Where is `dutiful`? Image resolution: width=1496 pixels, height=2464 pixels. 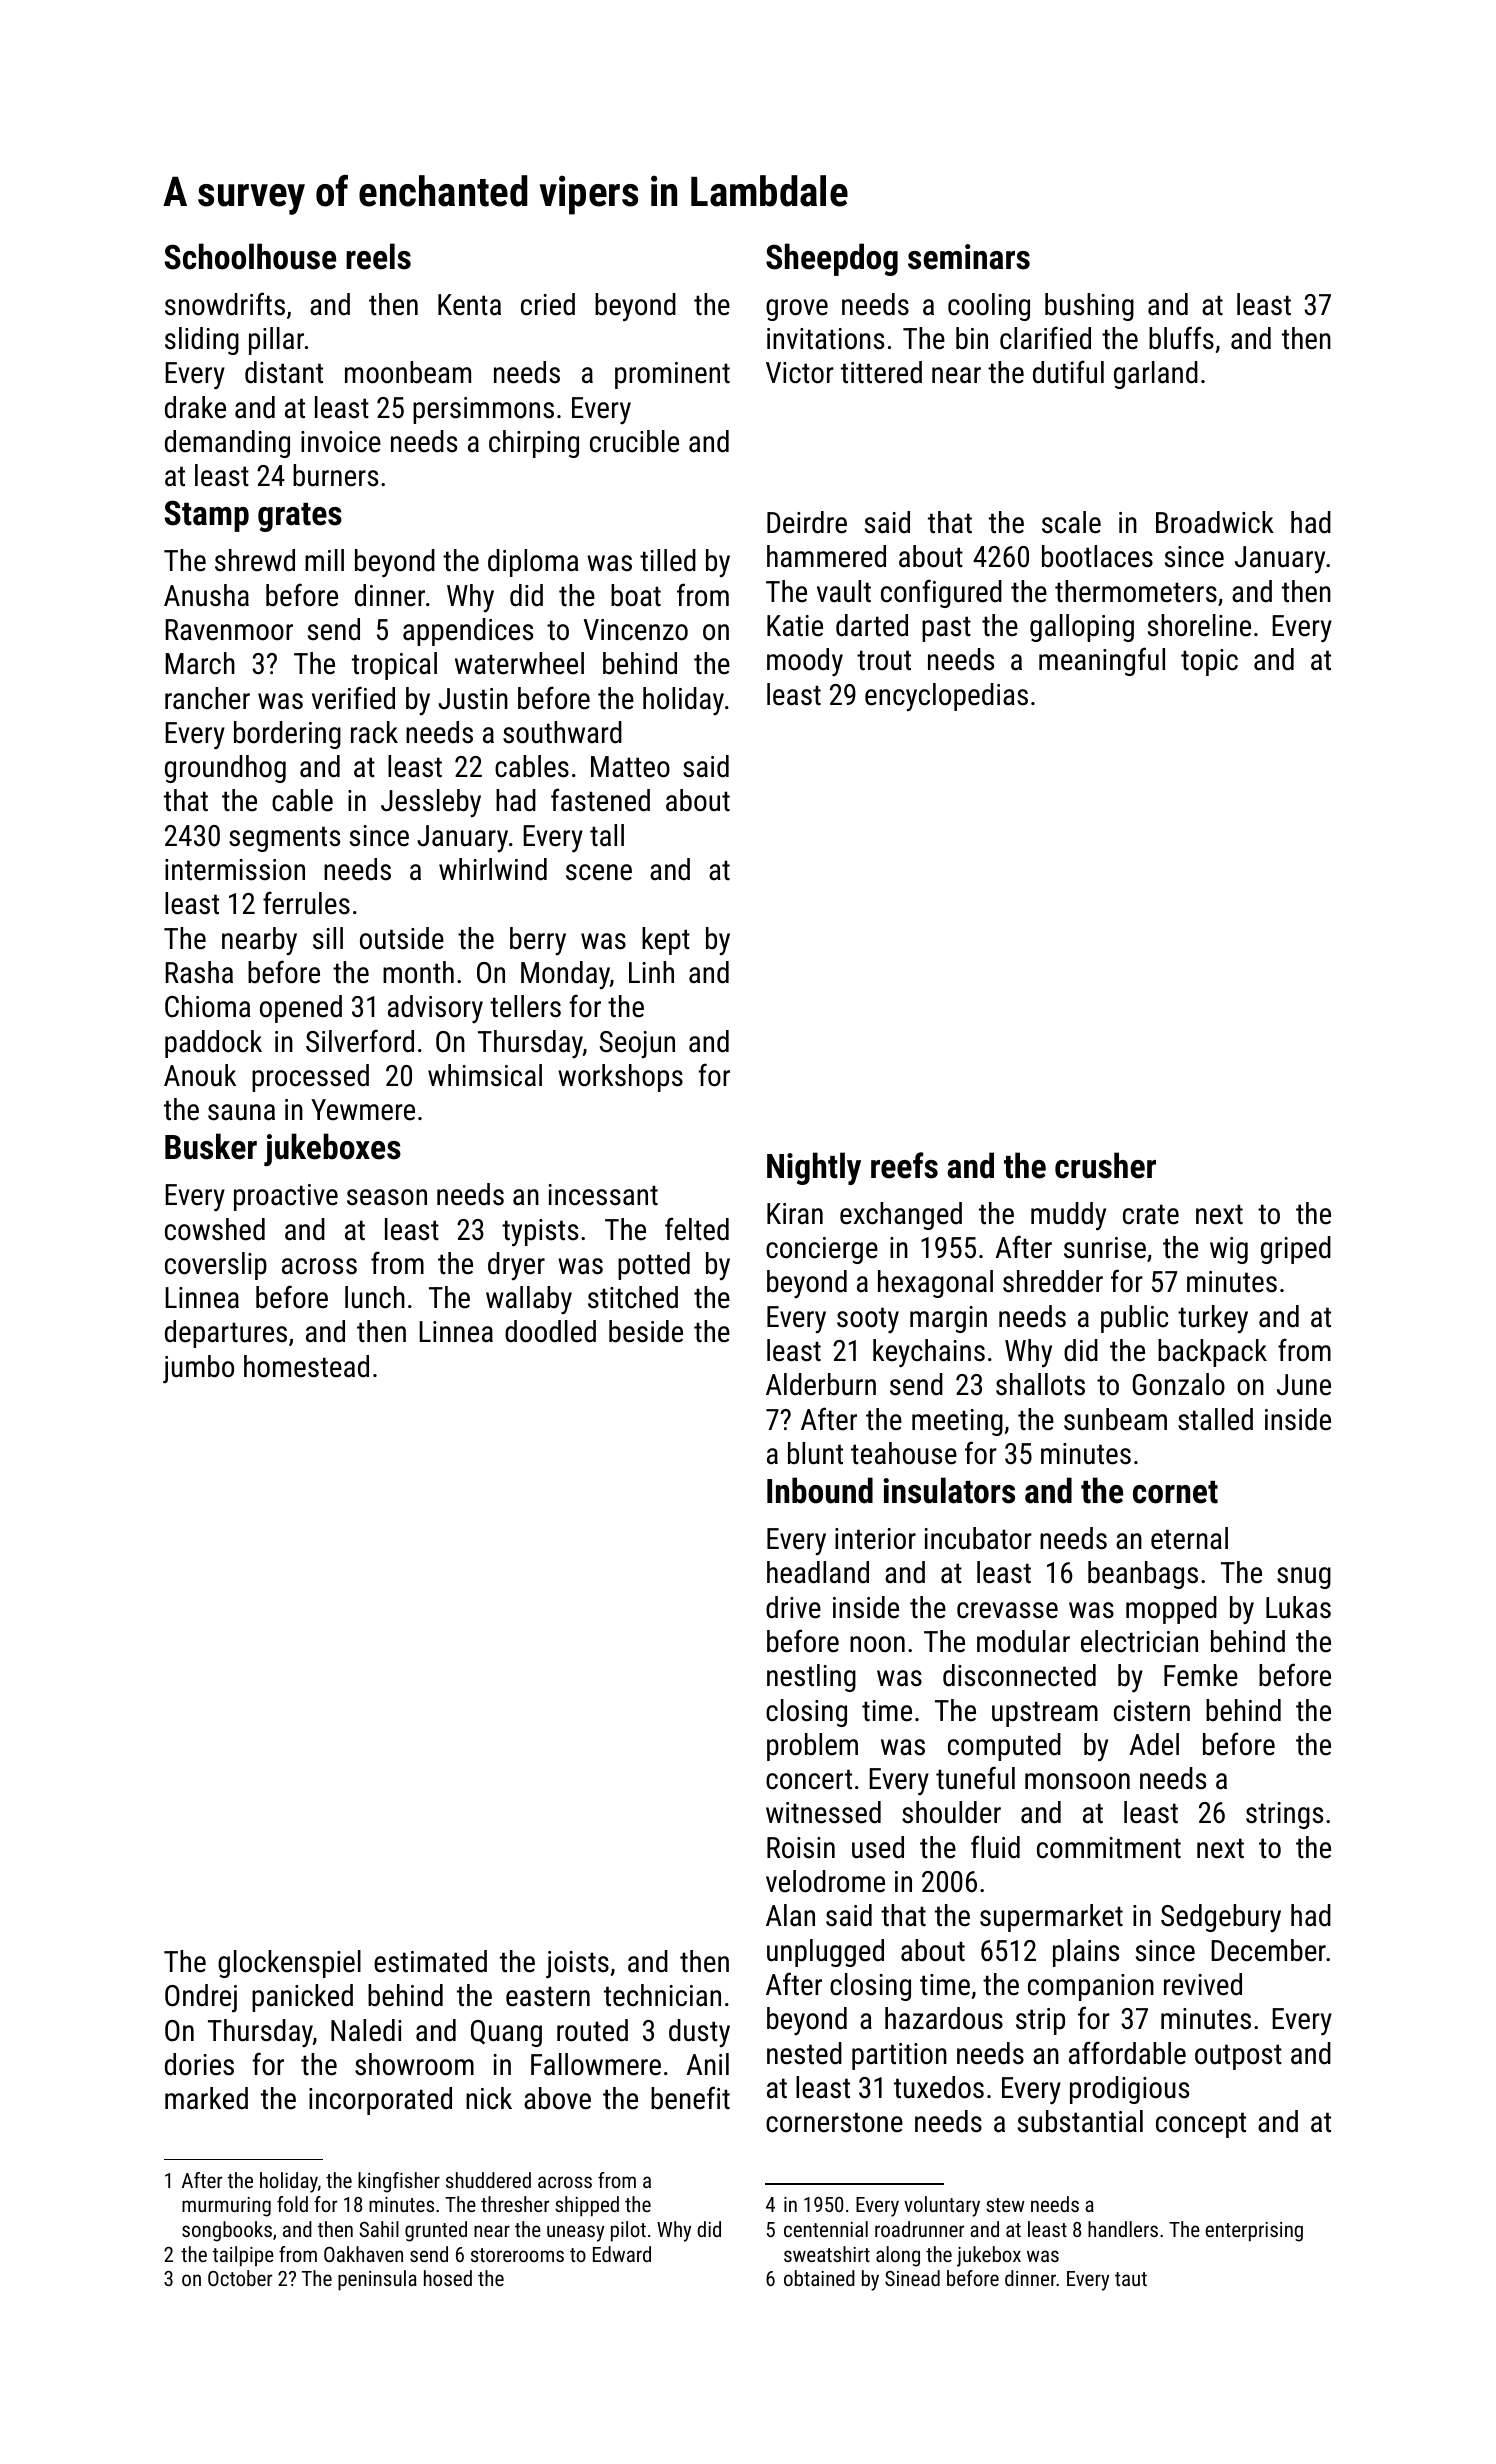 dutiful is located at coordinates (1068, 372).
